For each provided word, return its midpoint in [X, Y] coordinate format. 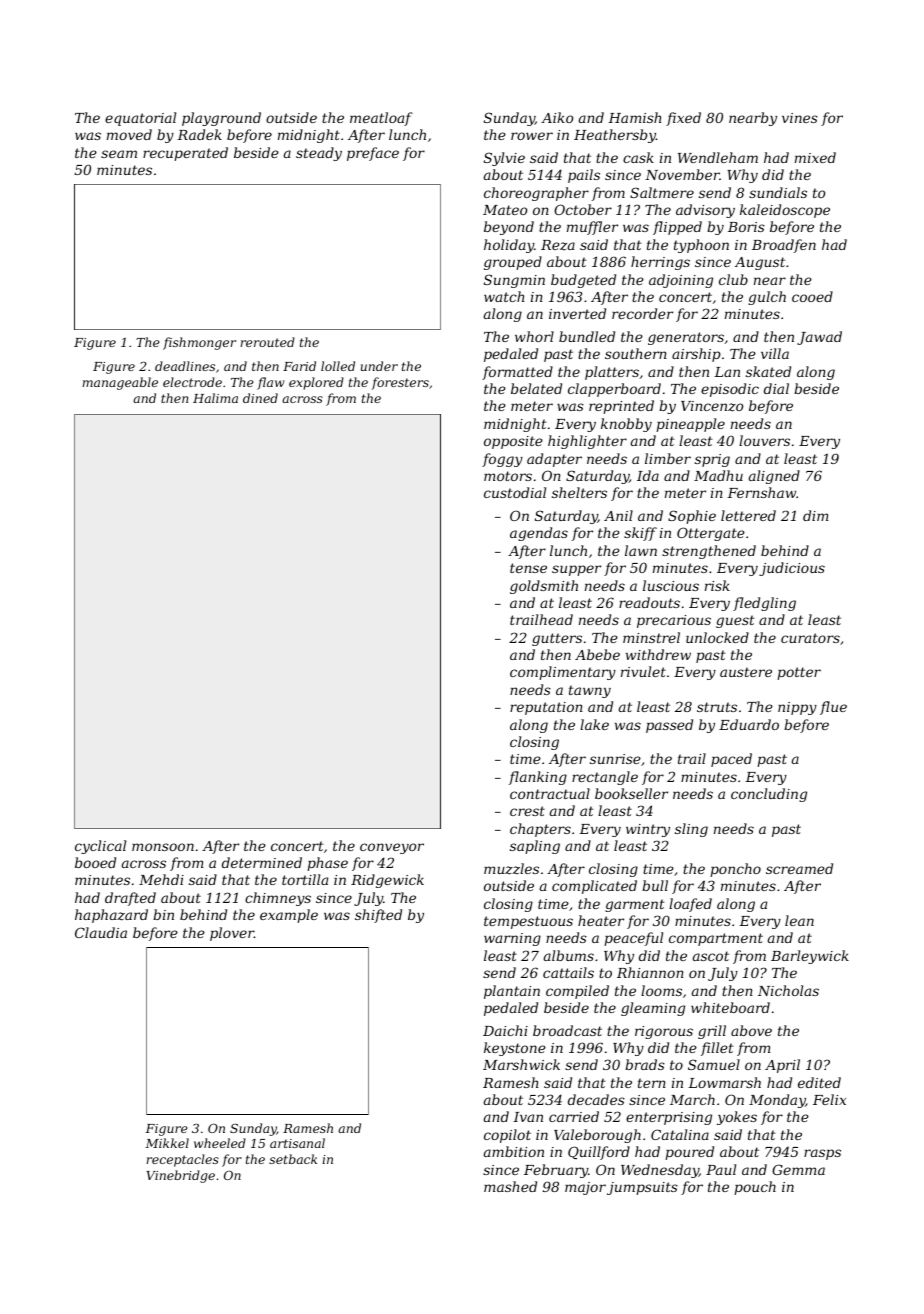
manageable [120, 383]
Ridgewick [387, 881]
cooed [812, 296]
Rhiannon [650, 972]
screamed [799, 868]
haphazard [111, 916]
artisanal [297, 1143]
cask [638, 157]
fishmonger [199, 343]
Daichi [505, 1030]
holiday [509, 246]
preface [373, 154]
